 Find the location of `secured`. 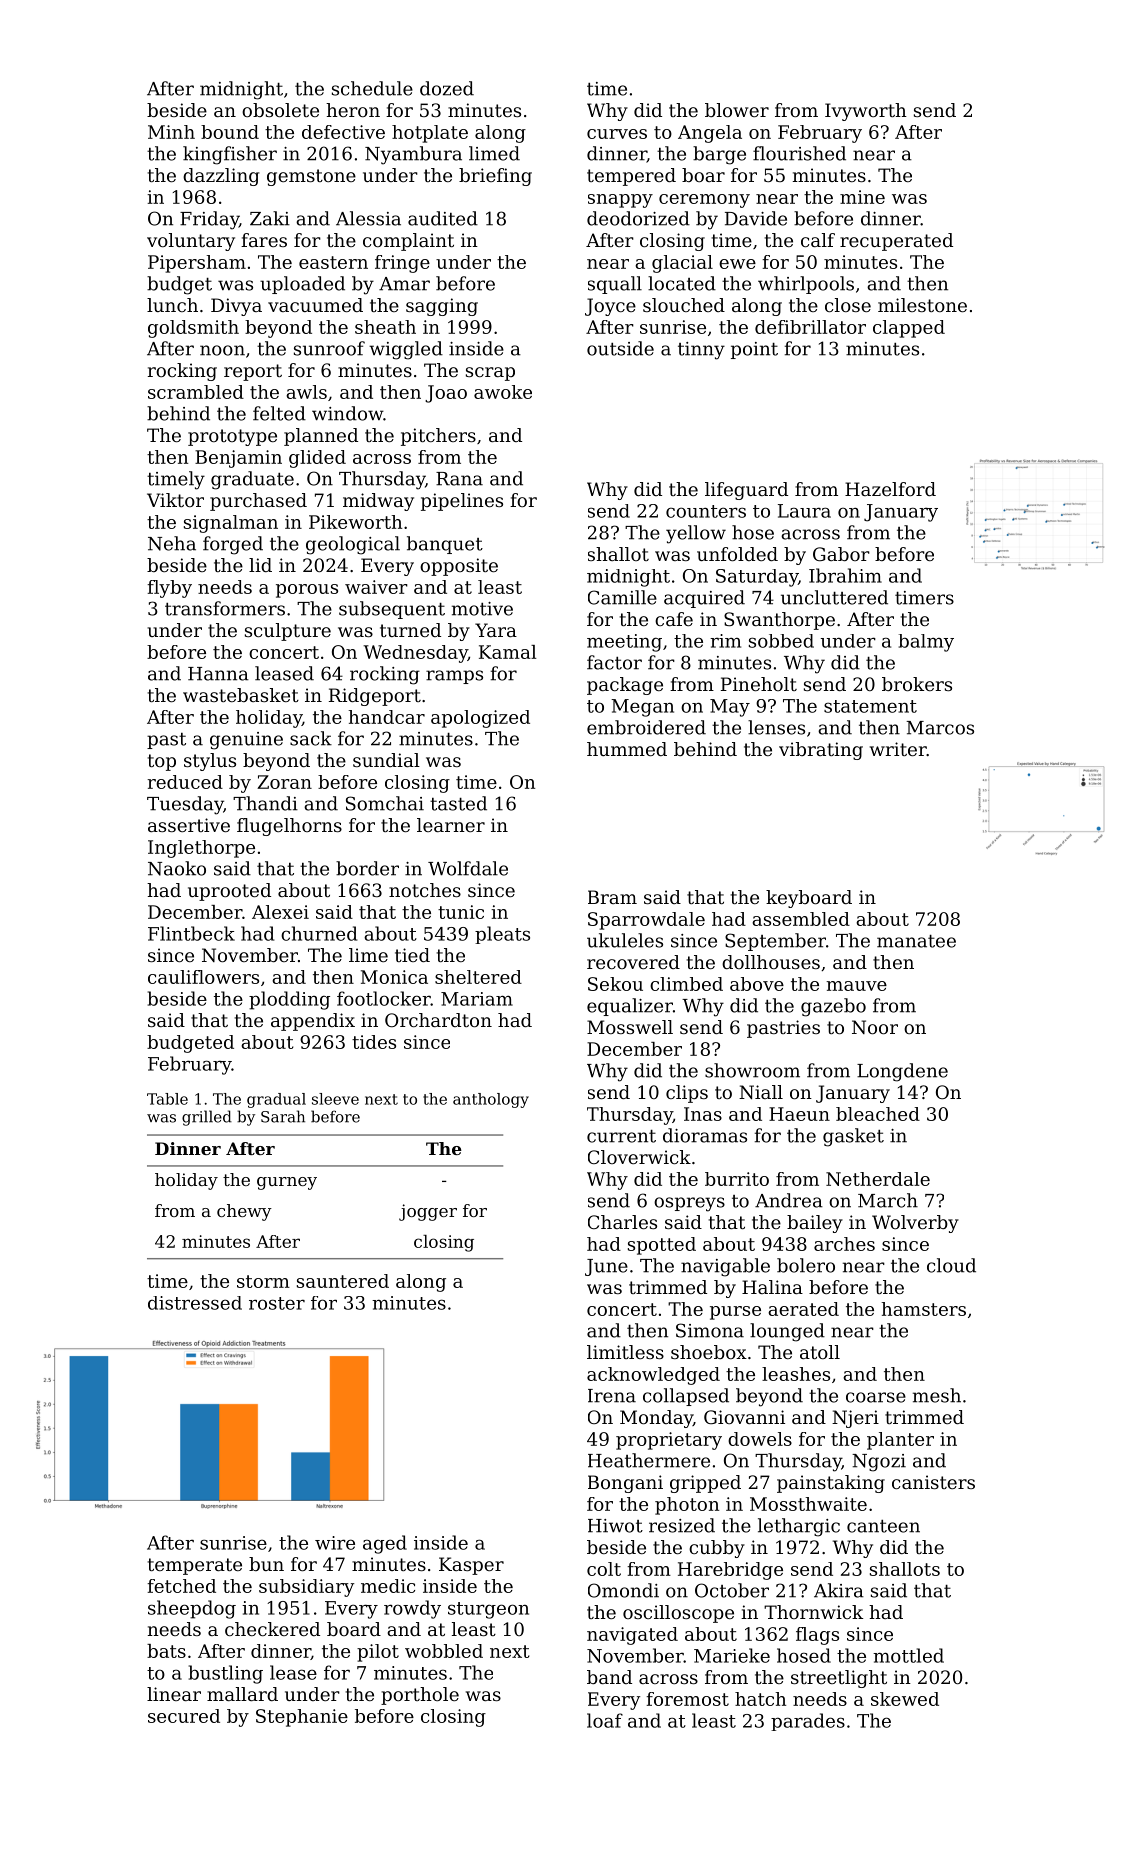

secured is located at coordinates (184, 1716).
